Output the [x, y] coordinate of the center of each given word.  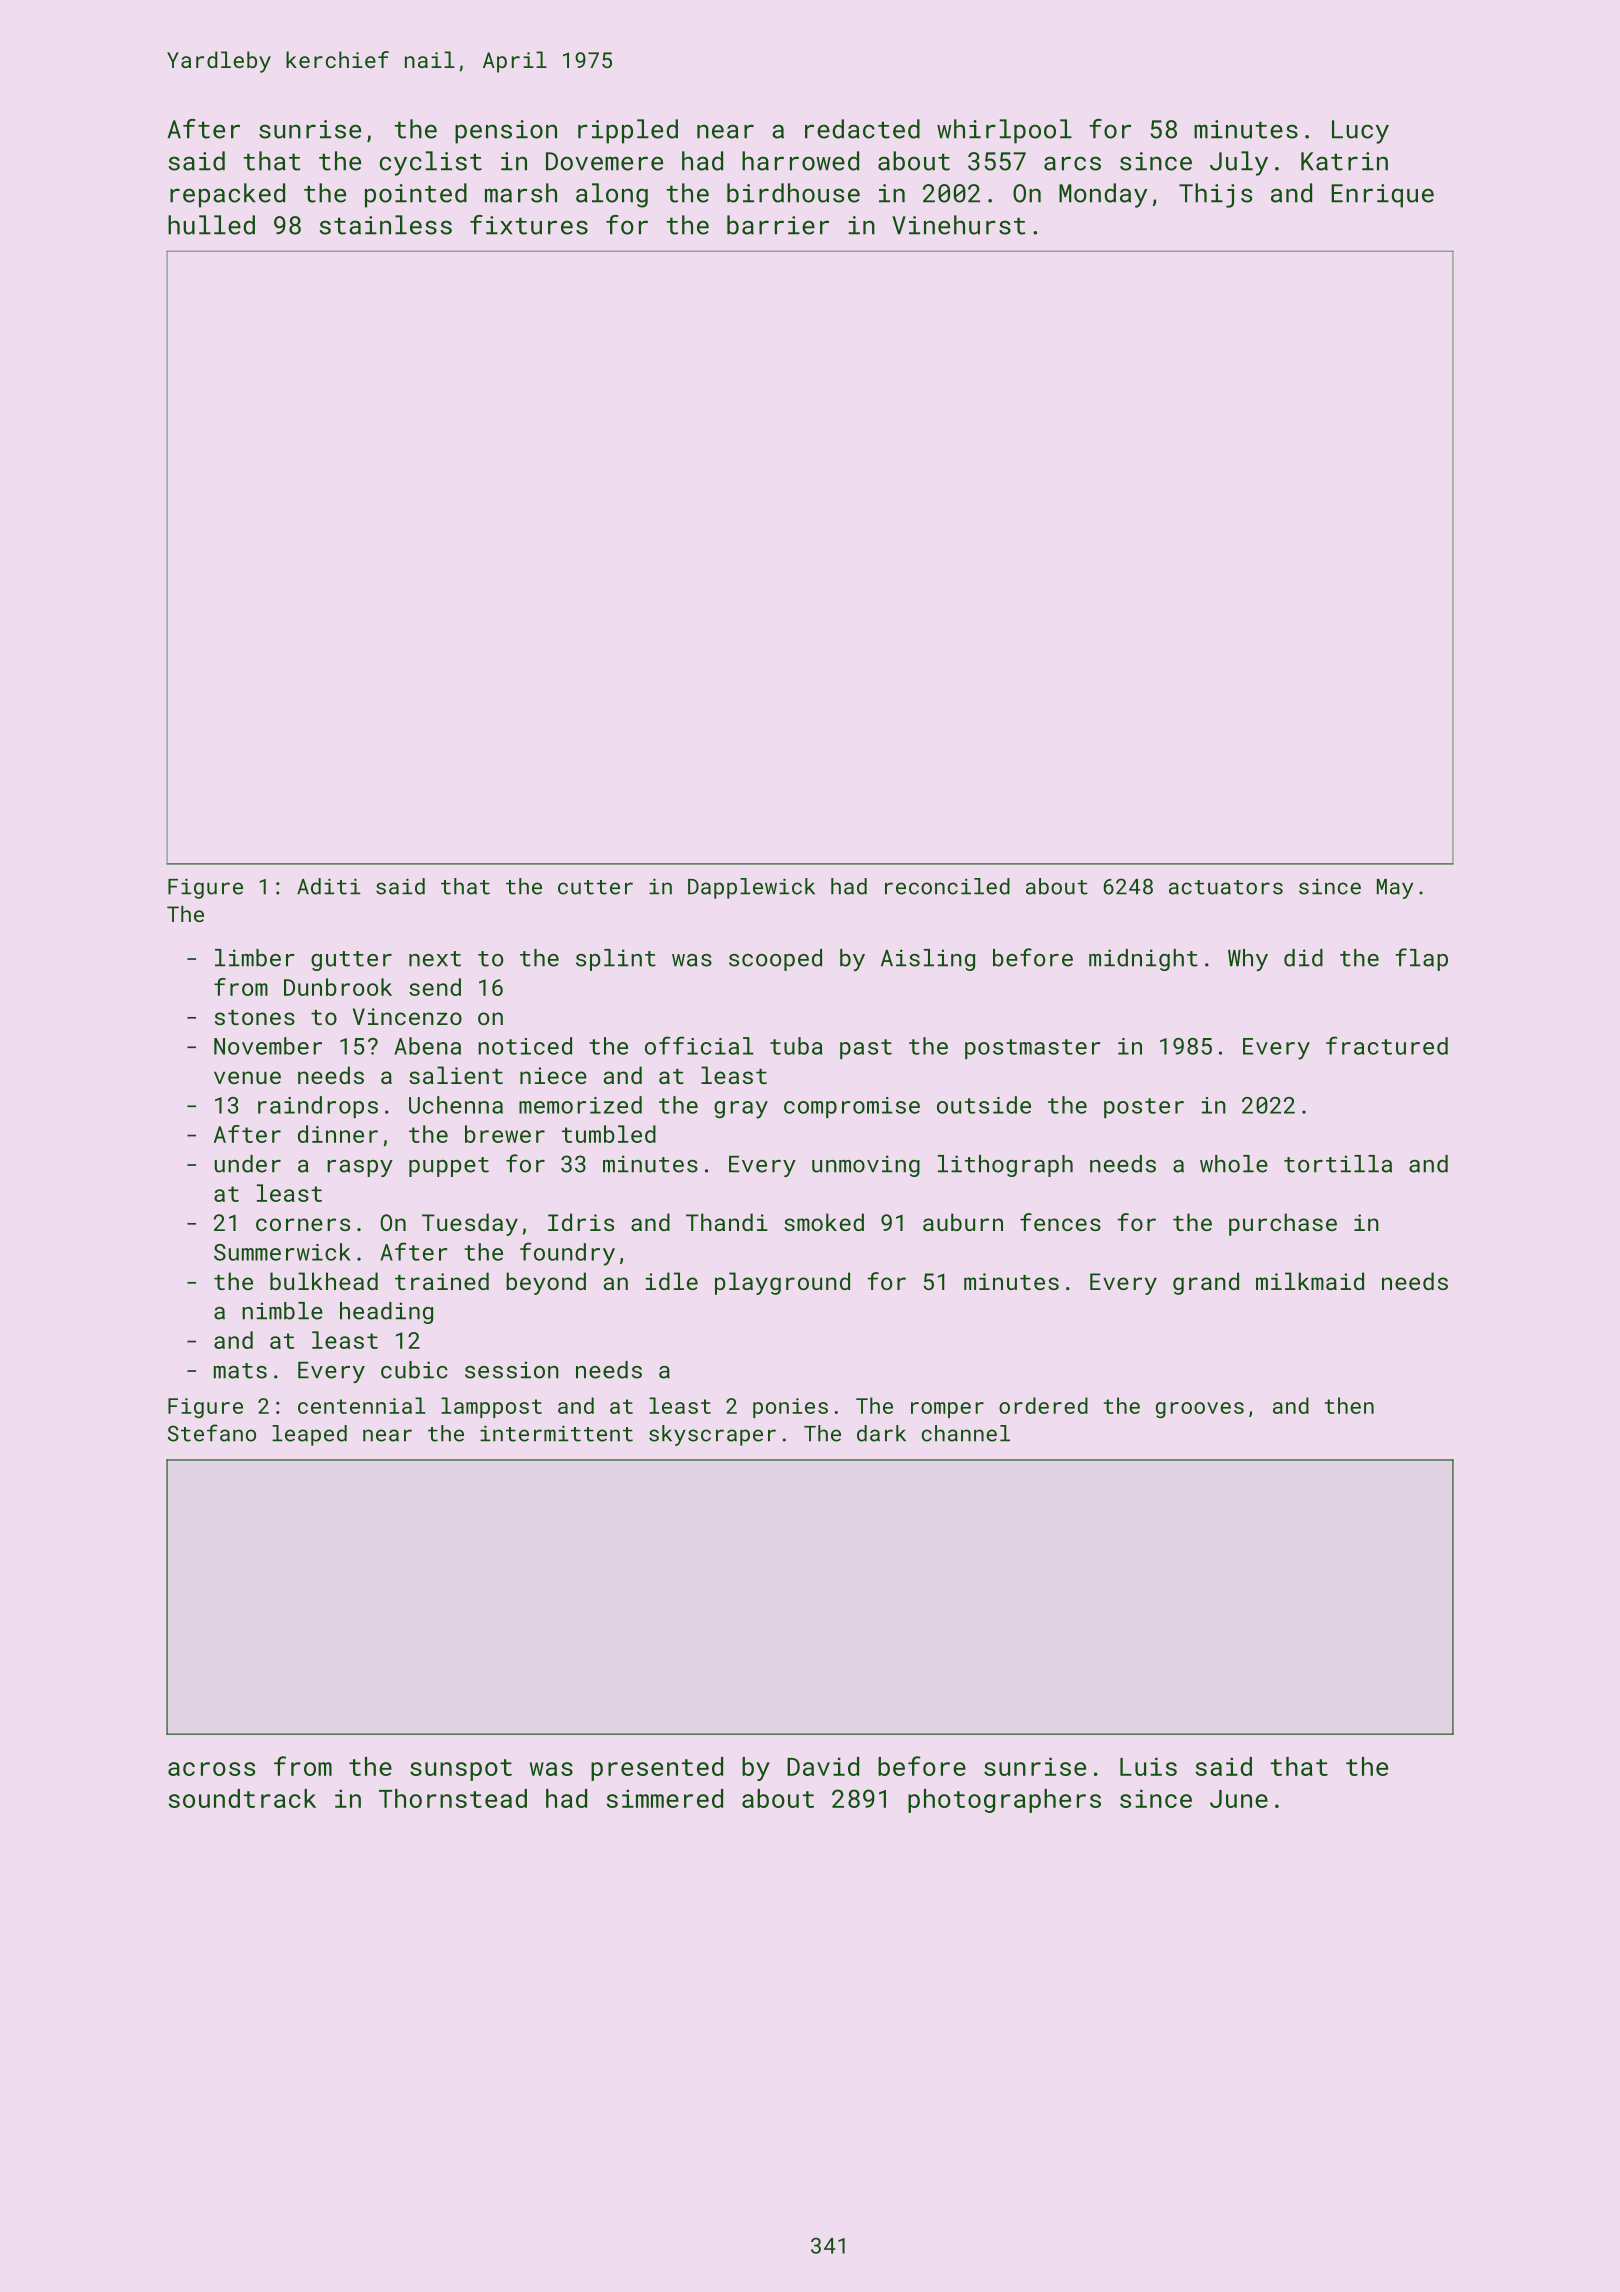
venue [247, 1077]
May [1395, 889]
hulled [211, 225]
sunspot [461, 1770]
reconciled [947, 886]
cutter [595, 887]
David [823, 1766]
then [1349, 1405]
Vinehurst [958, 225]
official [699, 1045]
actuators [1226, 887]
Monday [1103, 195]
